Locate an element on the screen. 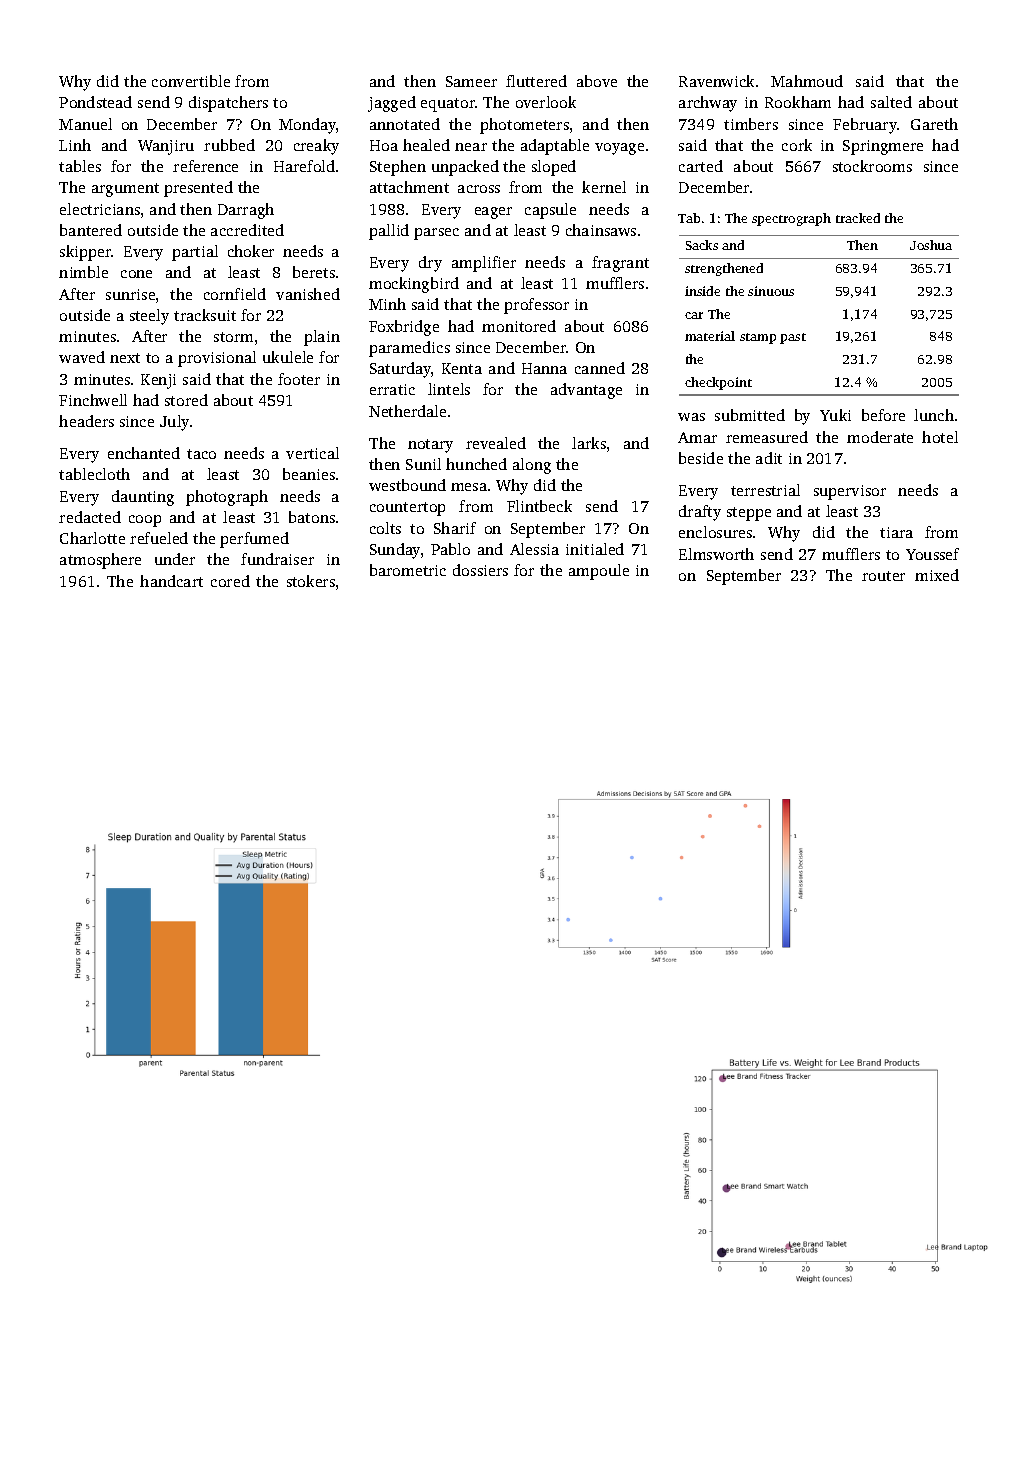 This screenshot has height=1476, width=1019. handcart is located at coordinates (171, 581).
